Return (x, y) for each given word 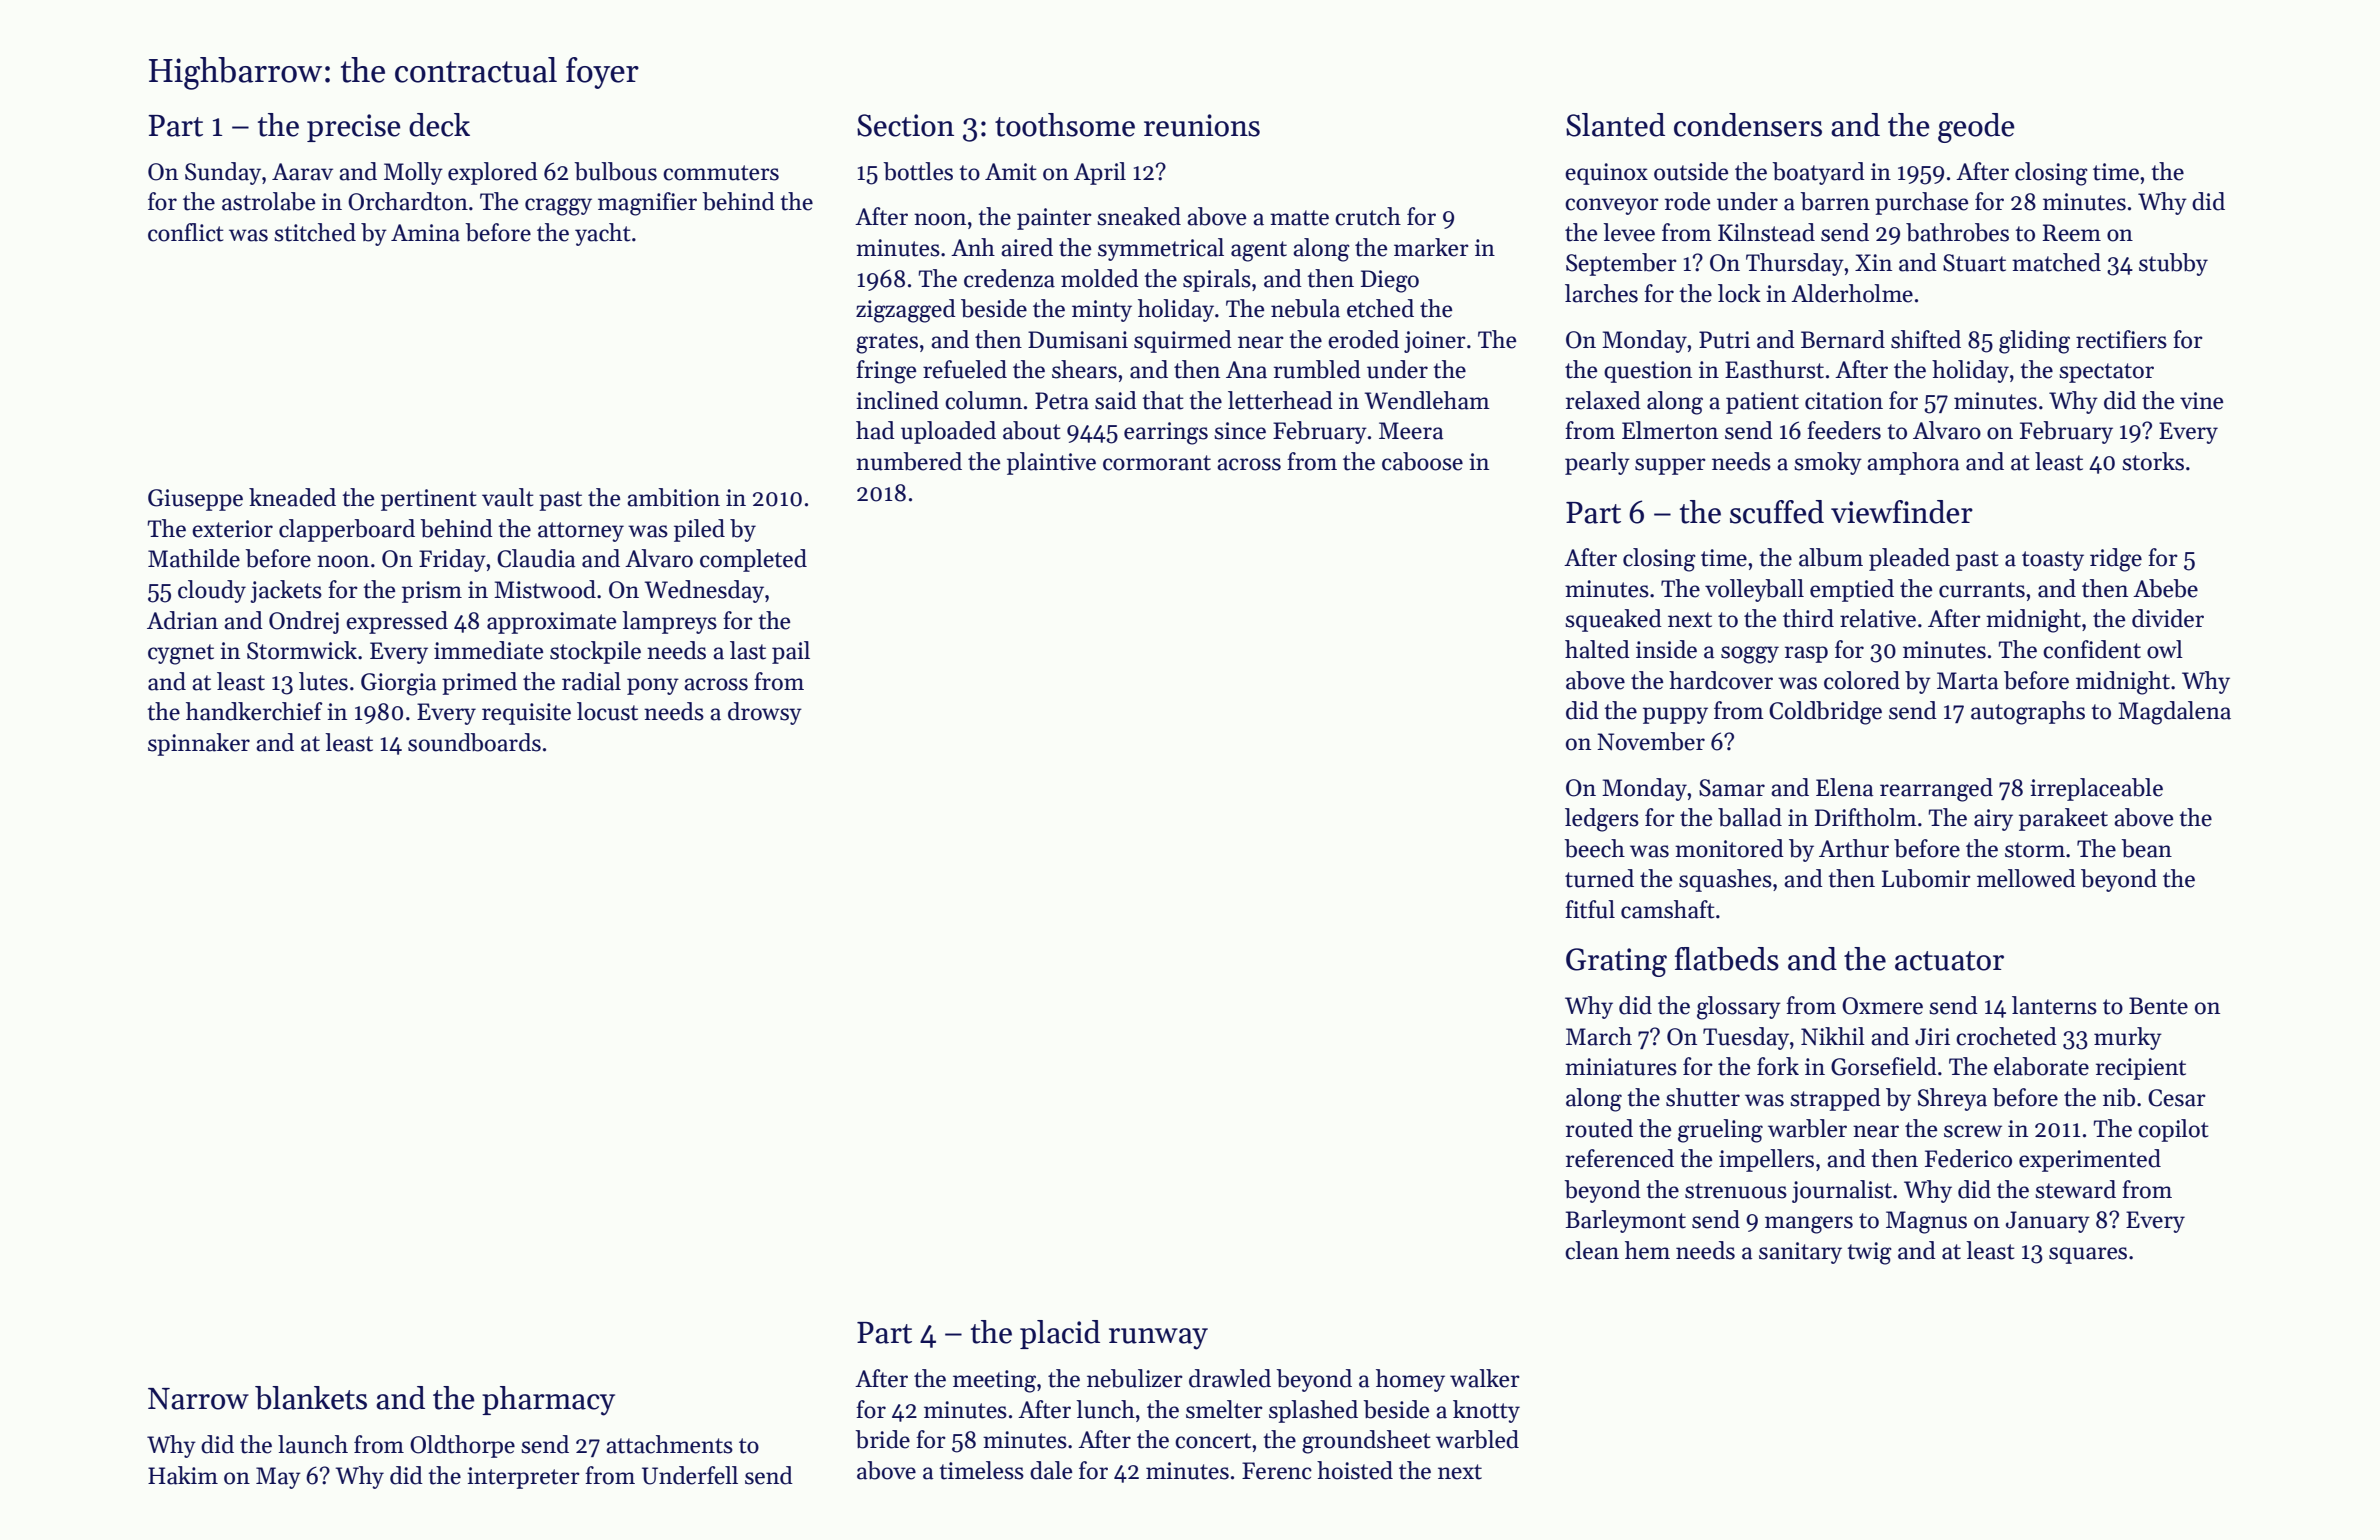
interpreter (523, 1478)
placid (1060, 1334)
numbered (909, 461)
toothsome (1065, 125)
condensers (1748, 125)
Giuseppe (195, 500)
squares (2088, 1255)
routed (1599, 1128)
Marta (1968, 681)
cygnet (181, 654)
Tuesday (1746, 1038)
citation (1844, 401)
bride (882, 1439)
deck (439, 125)
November (1651, 741)
